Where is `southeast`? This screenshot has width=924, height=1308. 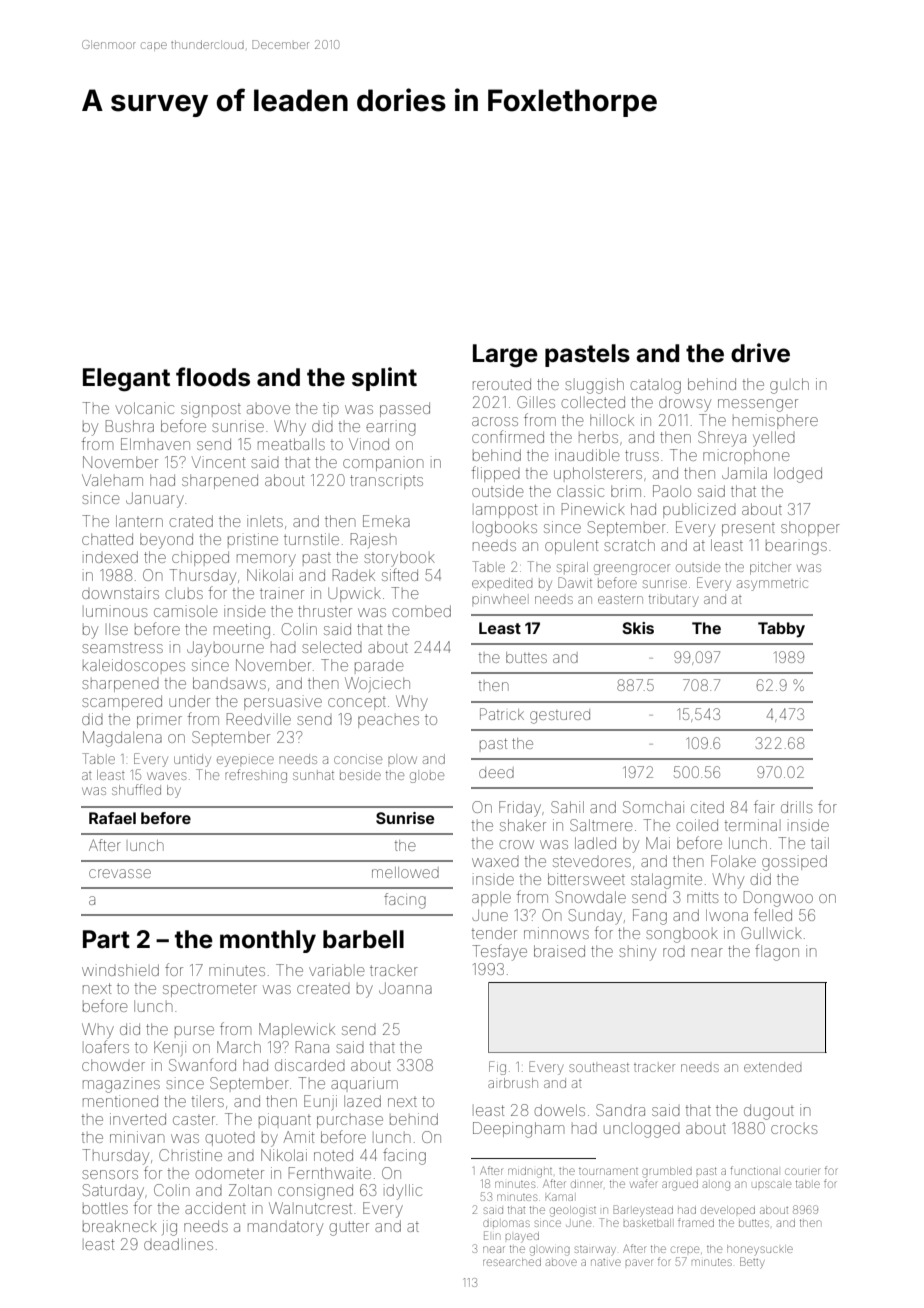
southeast is located at coordinates (599, 1067).
